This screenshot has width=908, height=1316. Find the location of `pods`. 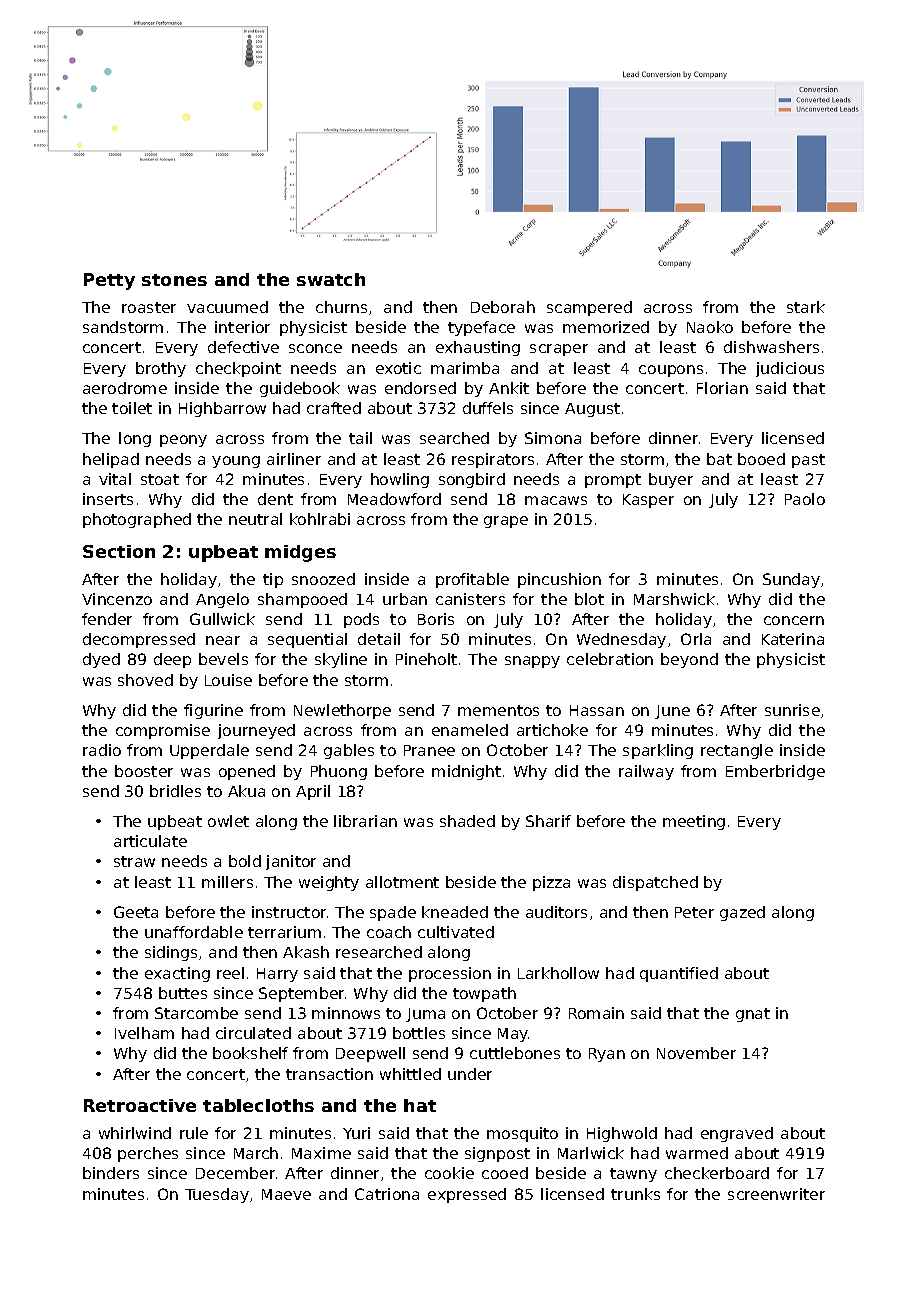

pods is located at coordinates (361, 620).
